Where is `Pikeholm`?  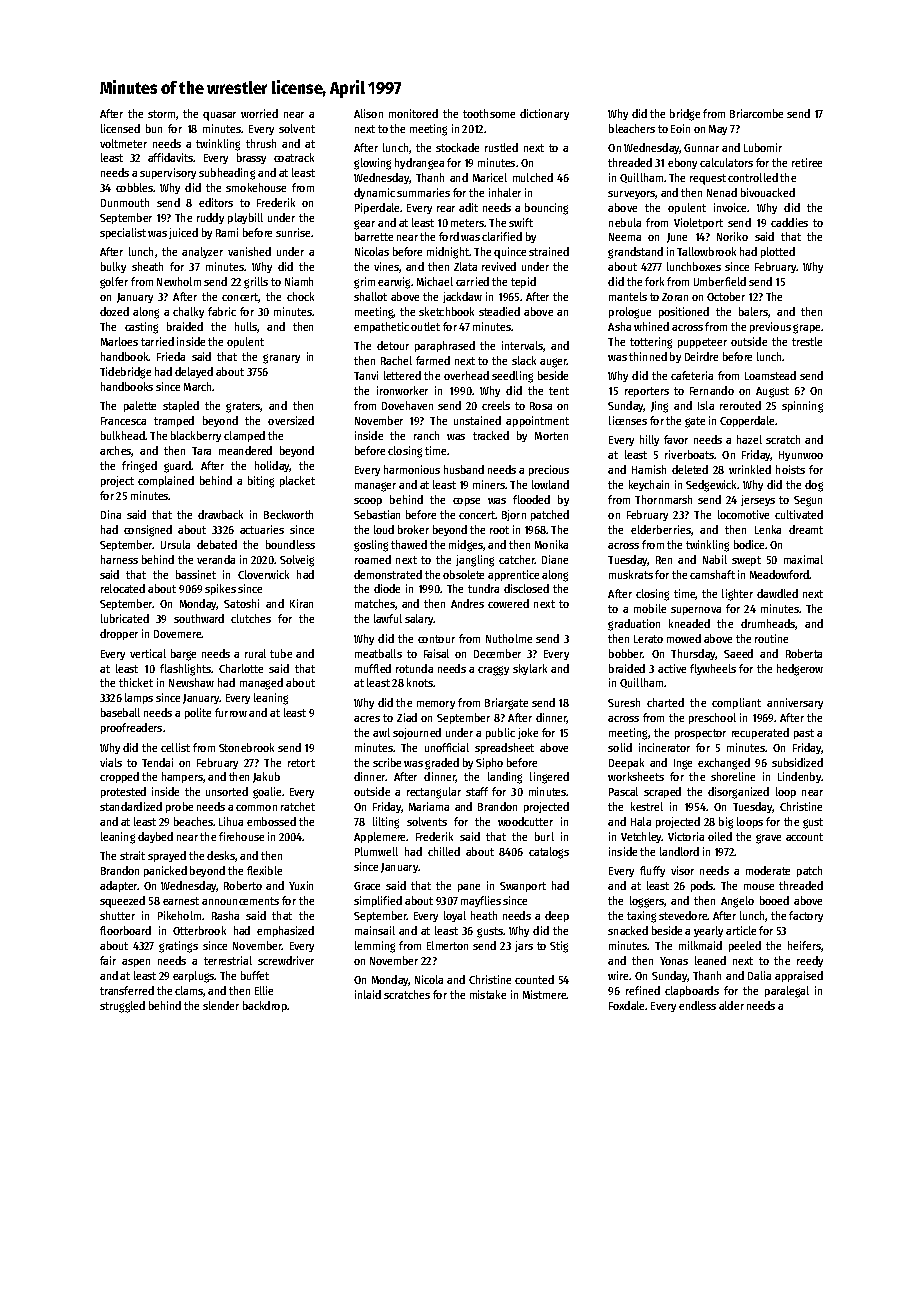 Pikeholm is located at coordinates (179, 915).
